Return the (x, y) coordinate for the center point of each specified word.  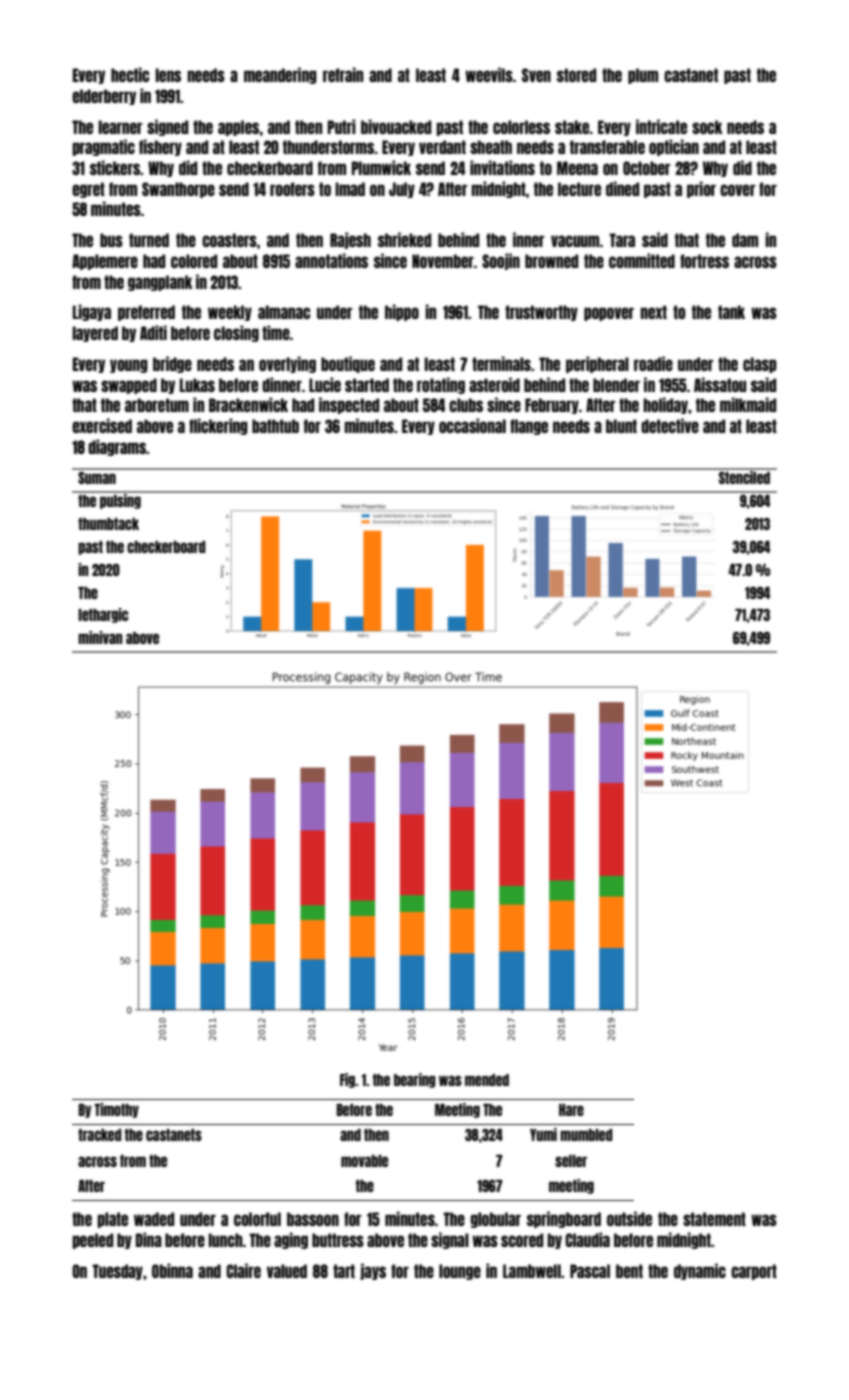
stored (576, 75)
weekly (230, 313)
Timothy (116, 1110)
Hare (571, 1110)
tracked (99, 1135)
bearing (414, 1080)
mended (487, 1080)
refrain (343, 74)
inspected (349, 405)
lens (168, 75)
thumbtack (108, 524)
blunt (621, 426)
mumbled (586, 1135)
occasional (472, 425)
